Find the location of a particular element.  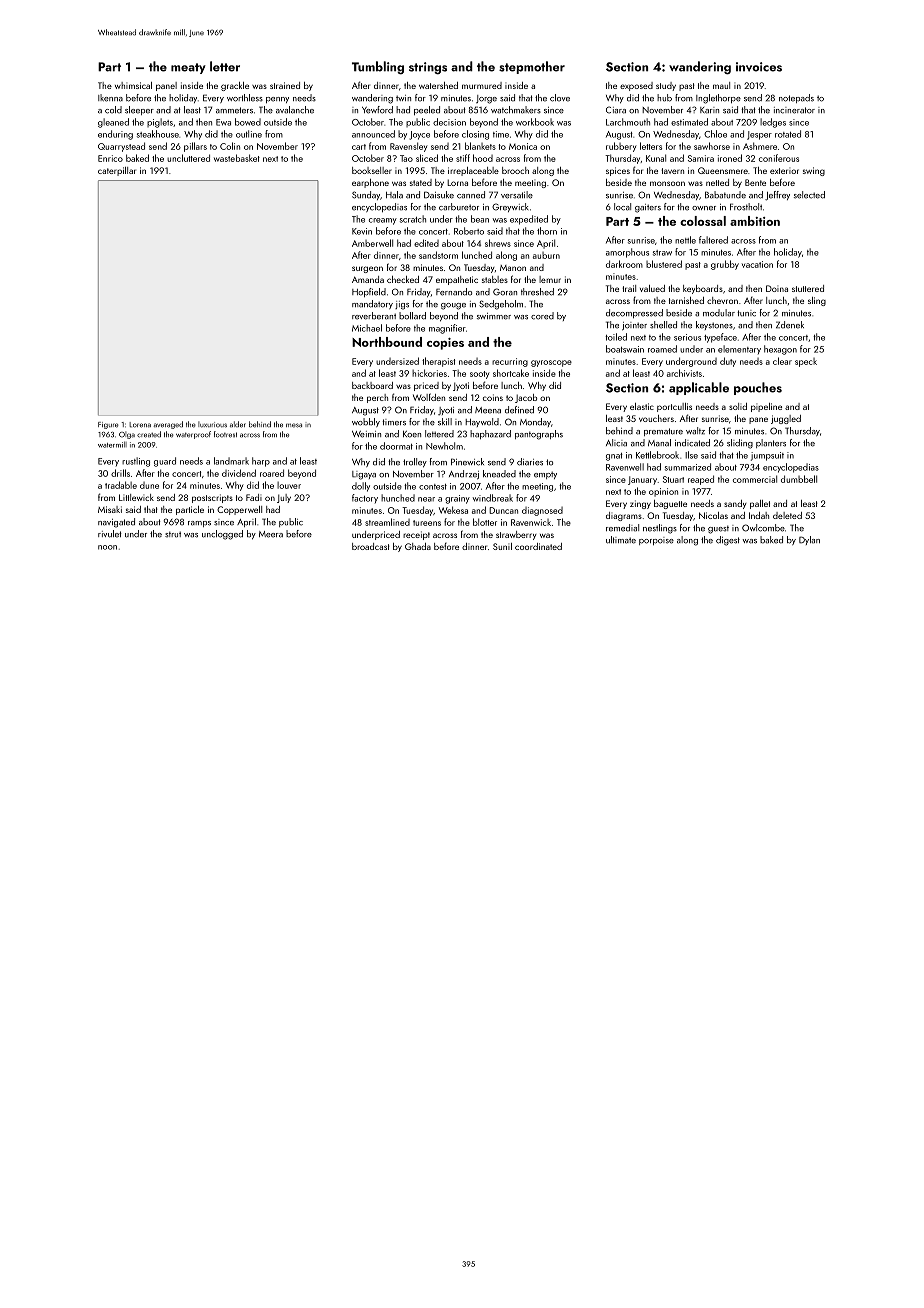

outline is located at coordinates (249, 134).
